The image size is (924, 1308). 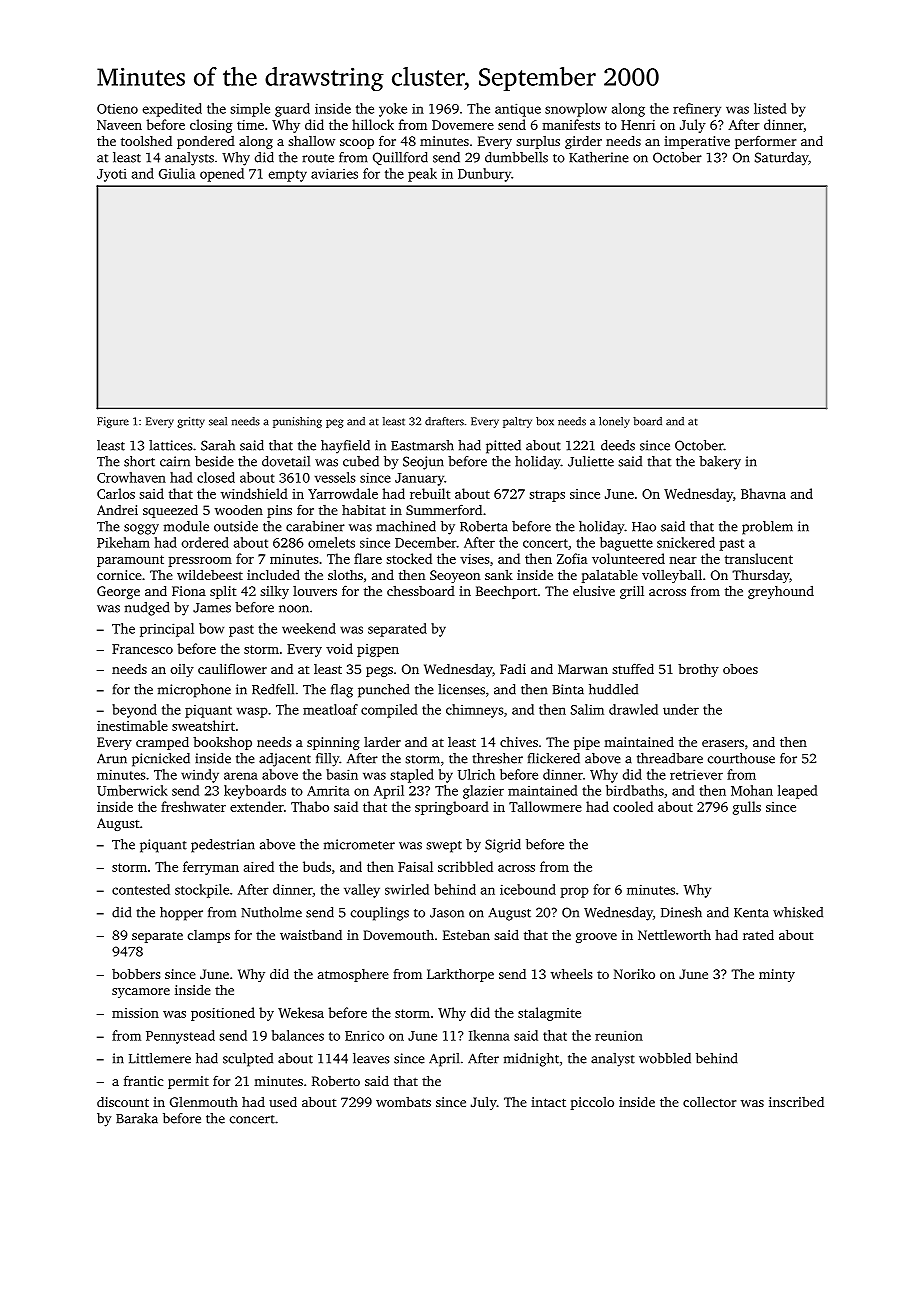 I want to click on yoke, so click(x=393, y=110).
